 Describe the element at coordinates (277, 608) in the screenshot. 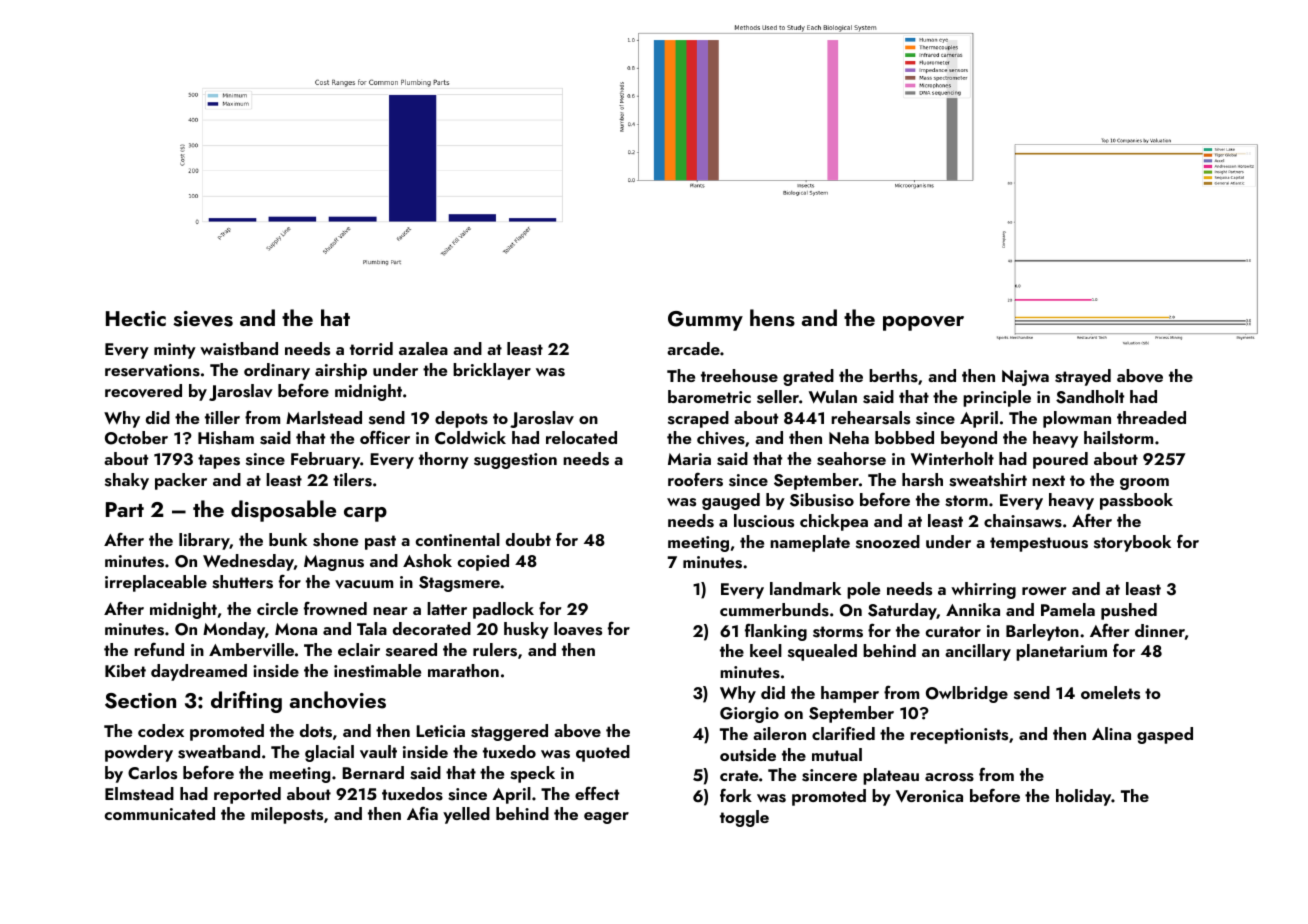

I see `circle` at that location.
